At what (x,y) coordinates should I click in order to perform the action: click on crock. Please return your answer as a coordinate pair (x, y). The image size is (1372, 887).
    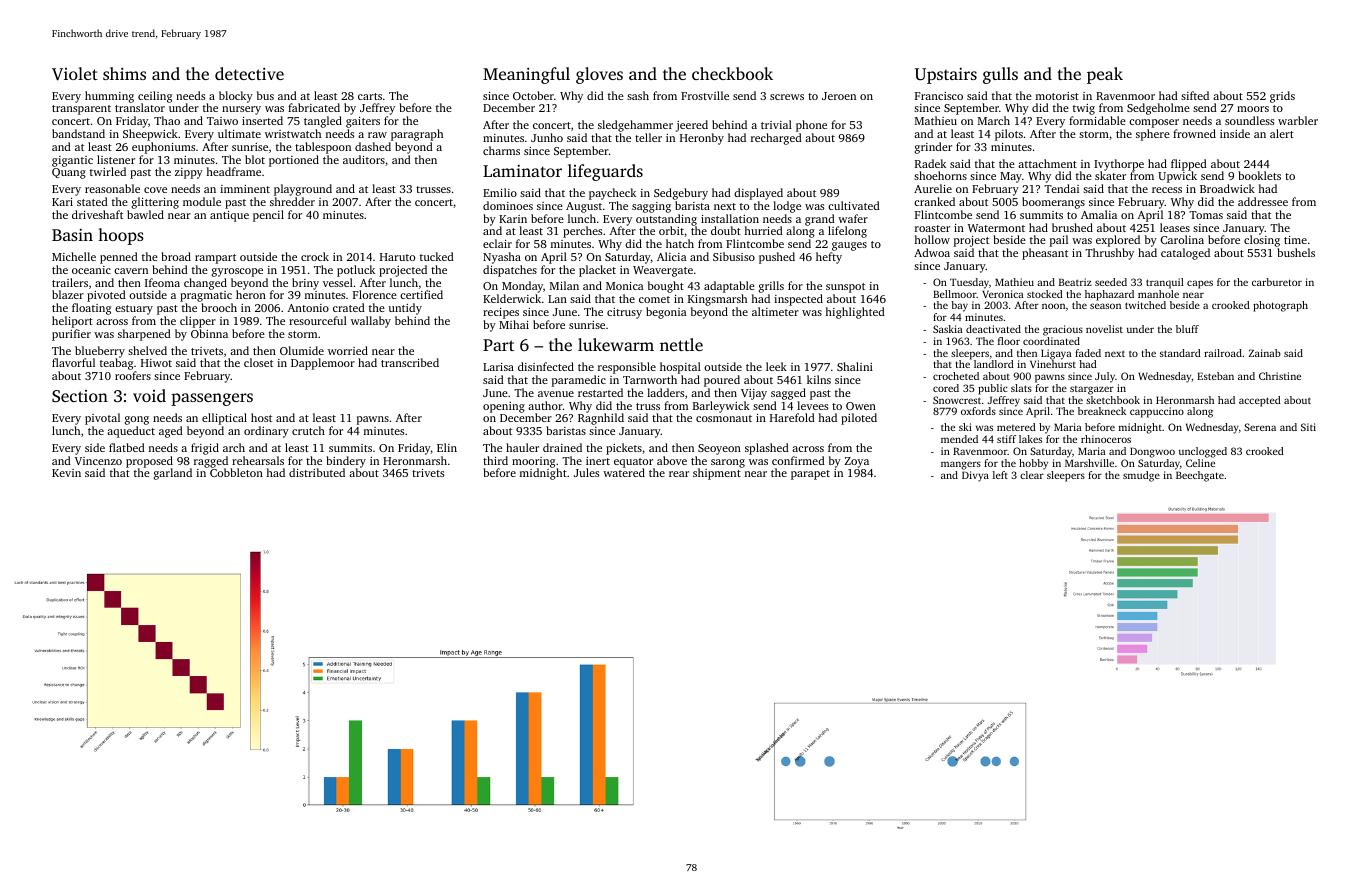
    Looking at the image, I should click on (315, 256).
